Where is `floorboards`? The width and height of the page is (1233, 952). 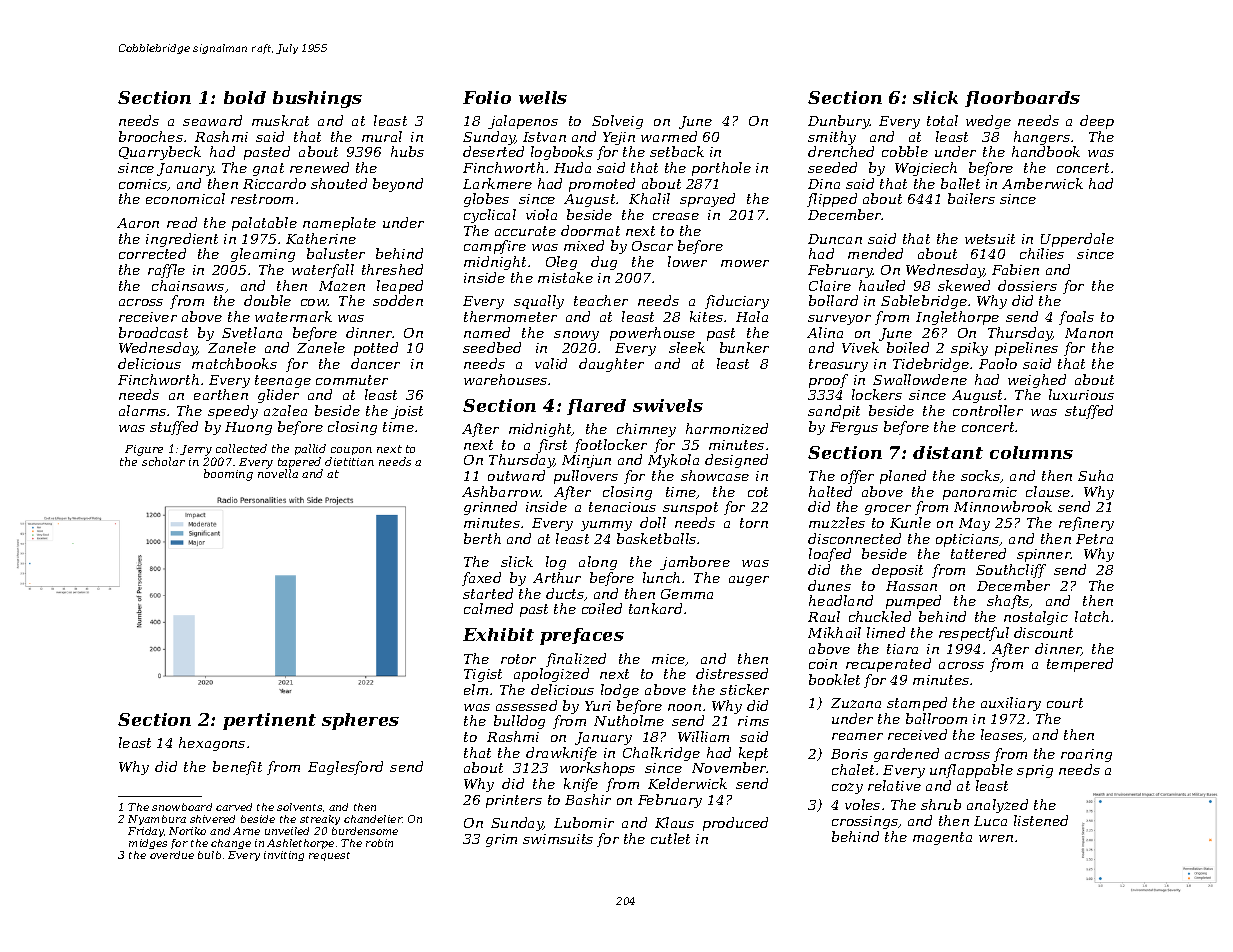 floorboards is located at coordinates (1022, 99).
